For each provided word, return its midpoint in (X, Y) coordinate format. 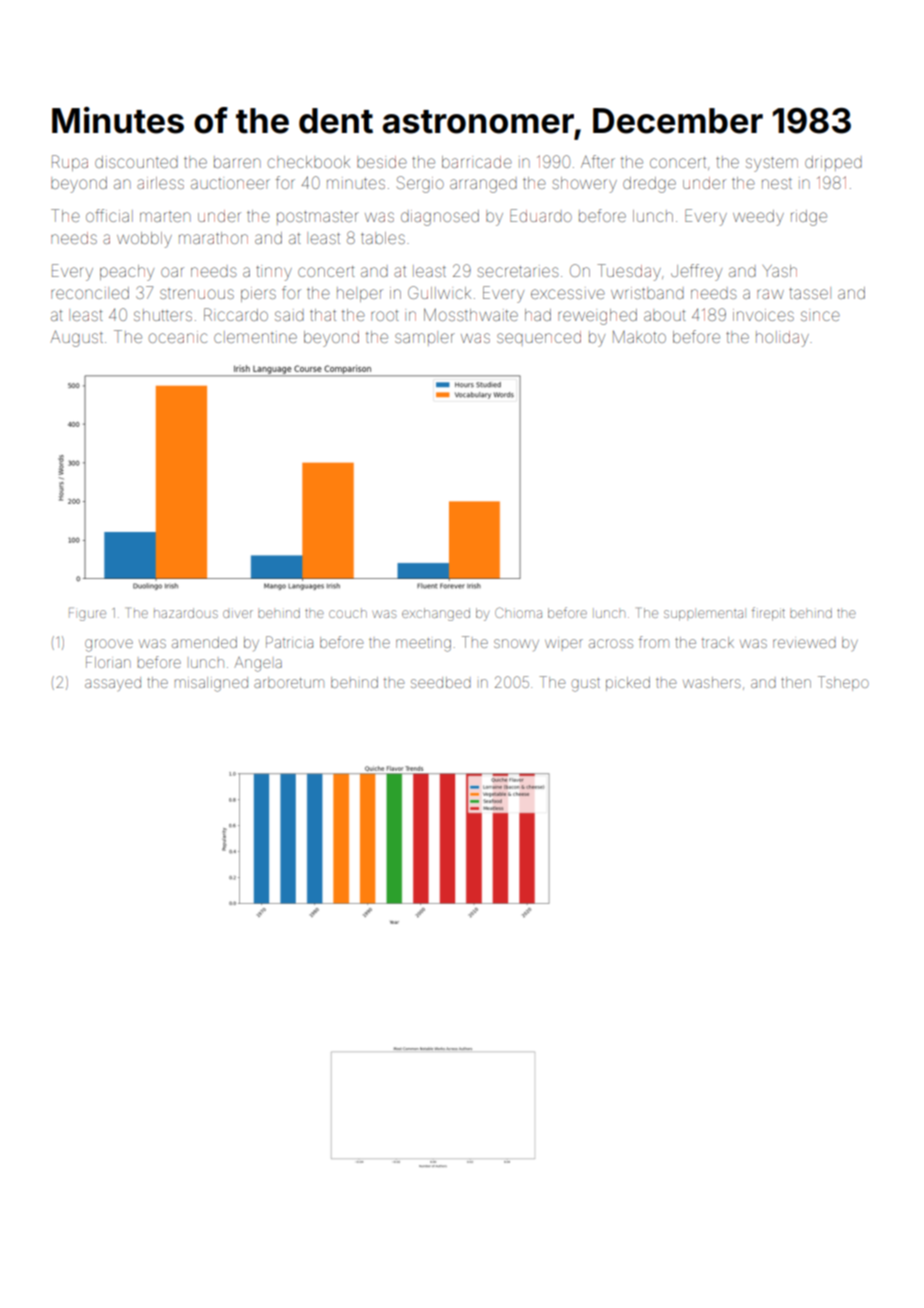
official (109, 215)
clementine (255, 337)
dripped (833, 163)
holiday (782, 339)
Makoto (639, 337)
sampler (425, 338)
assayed (113, 684)
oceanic (178, 337)
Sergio (420, 184)
